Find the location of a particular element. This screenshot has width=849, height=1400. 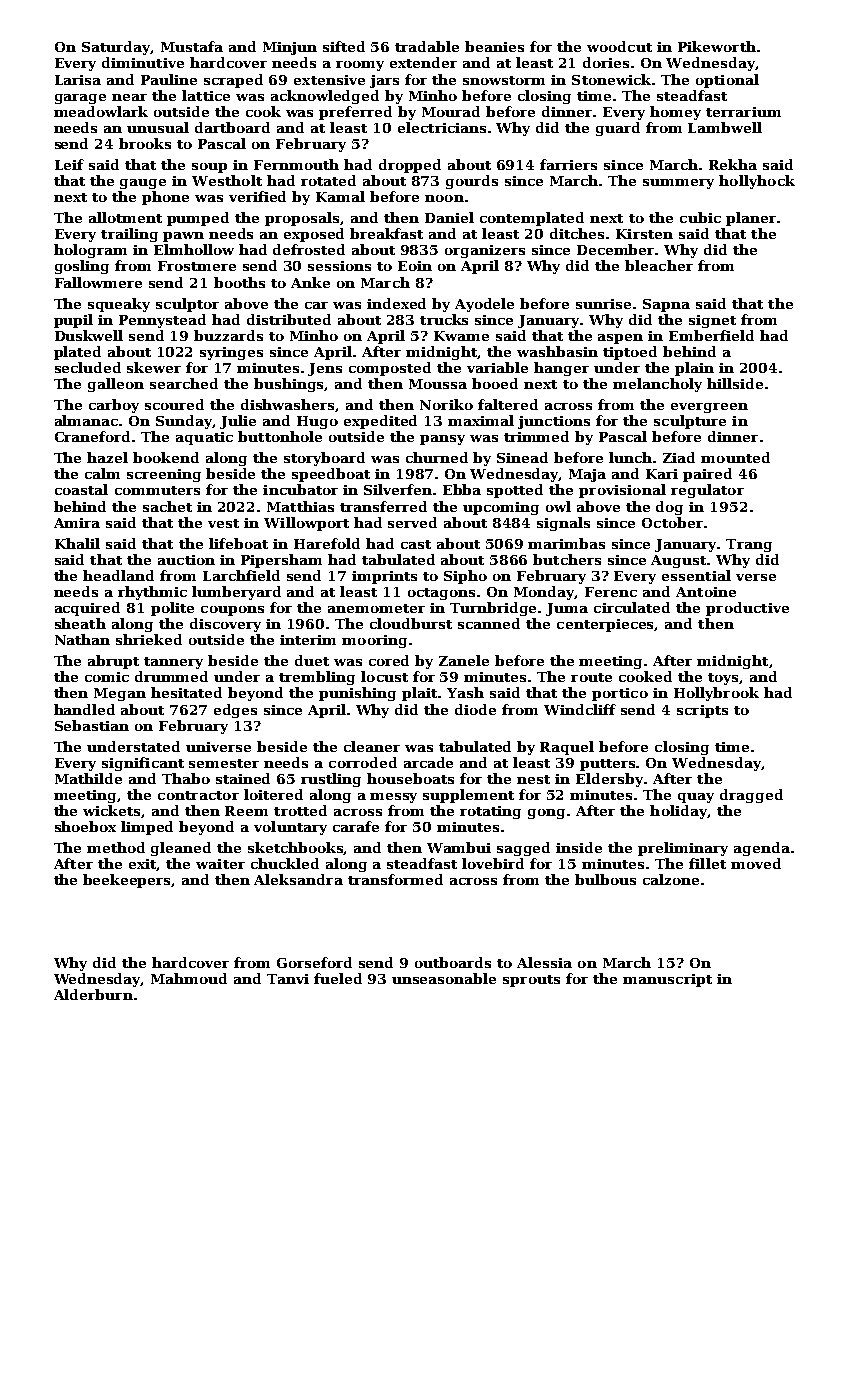

transformed is located at coordinates (395, 879).
